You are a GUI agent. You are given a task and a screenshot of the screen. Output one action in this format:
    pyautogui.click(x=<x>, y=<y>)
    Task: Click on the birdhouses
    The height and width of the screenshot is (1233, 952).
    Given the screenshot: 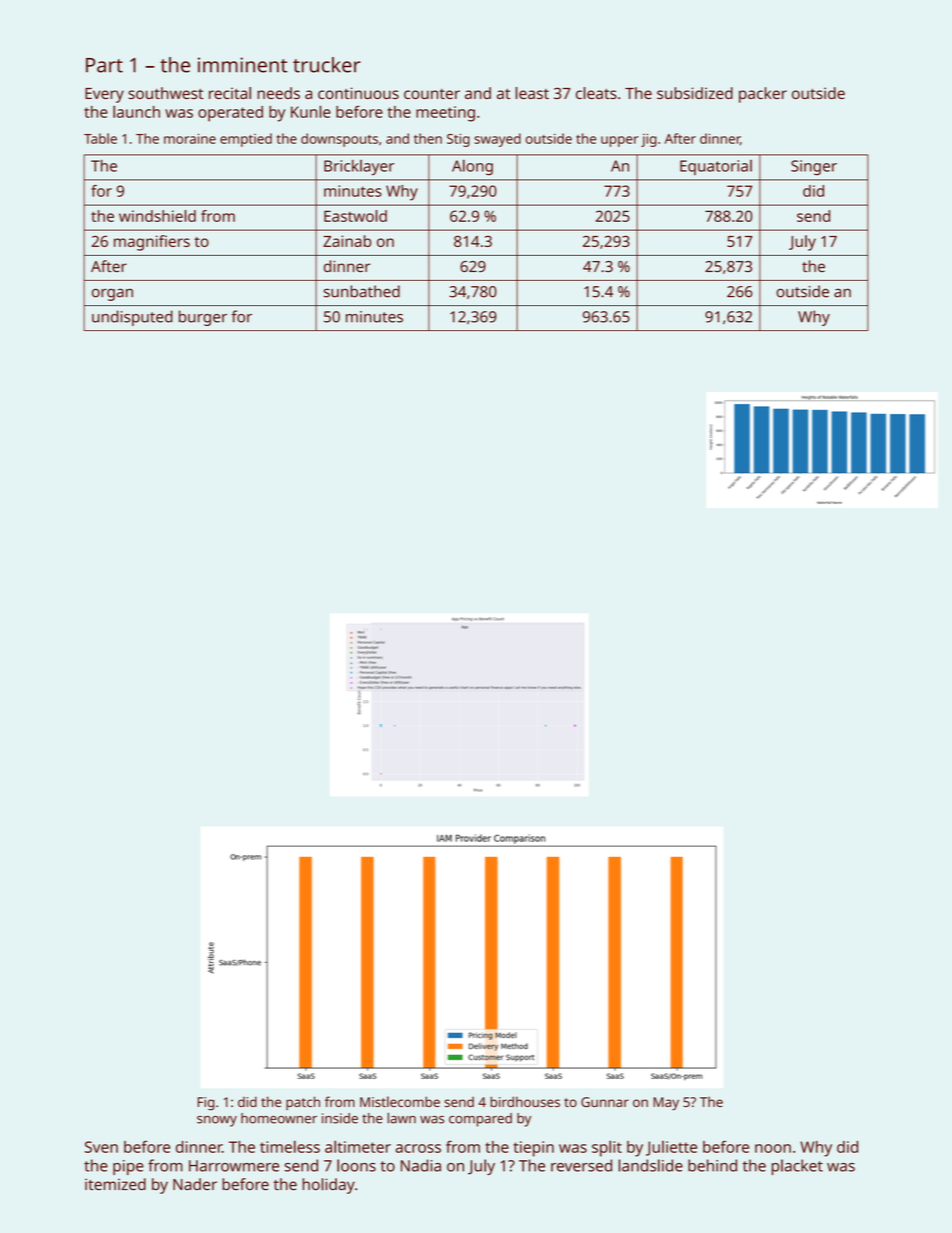 What is the action you would take?
    pyautogui.click(x=525, y=1101)
